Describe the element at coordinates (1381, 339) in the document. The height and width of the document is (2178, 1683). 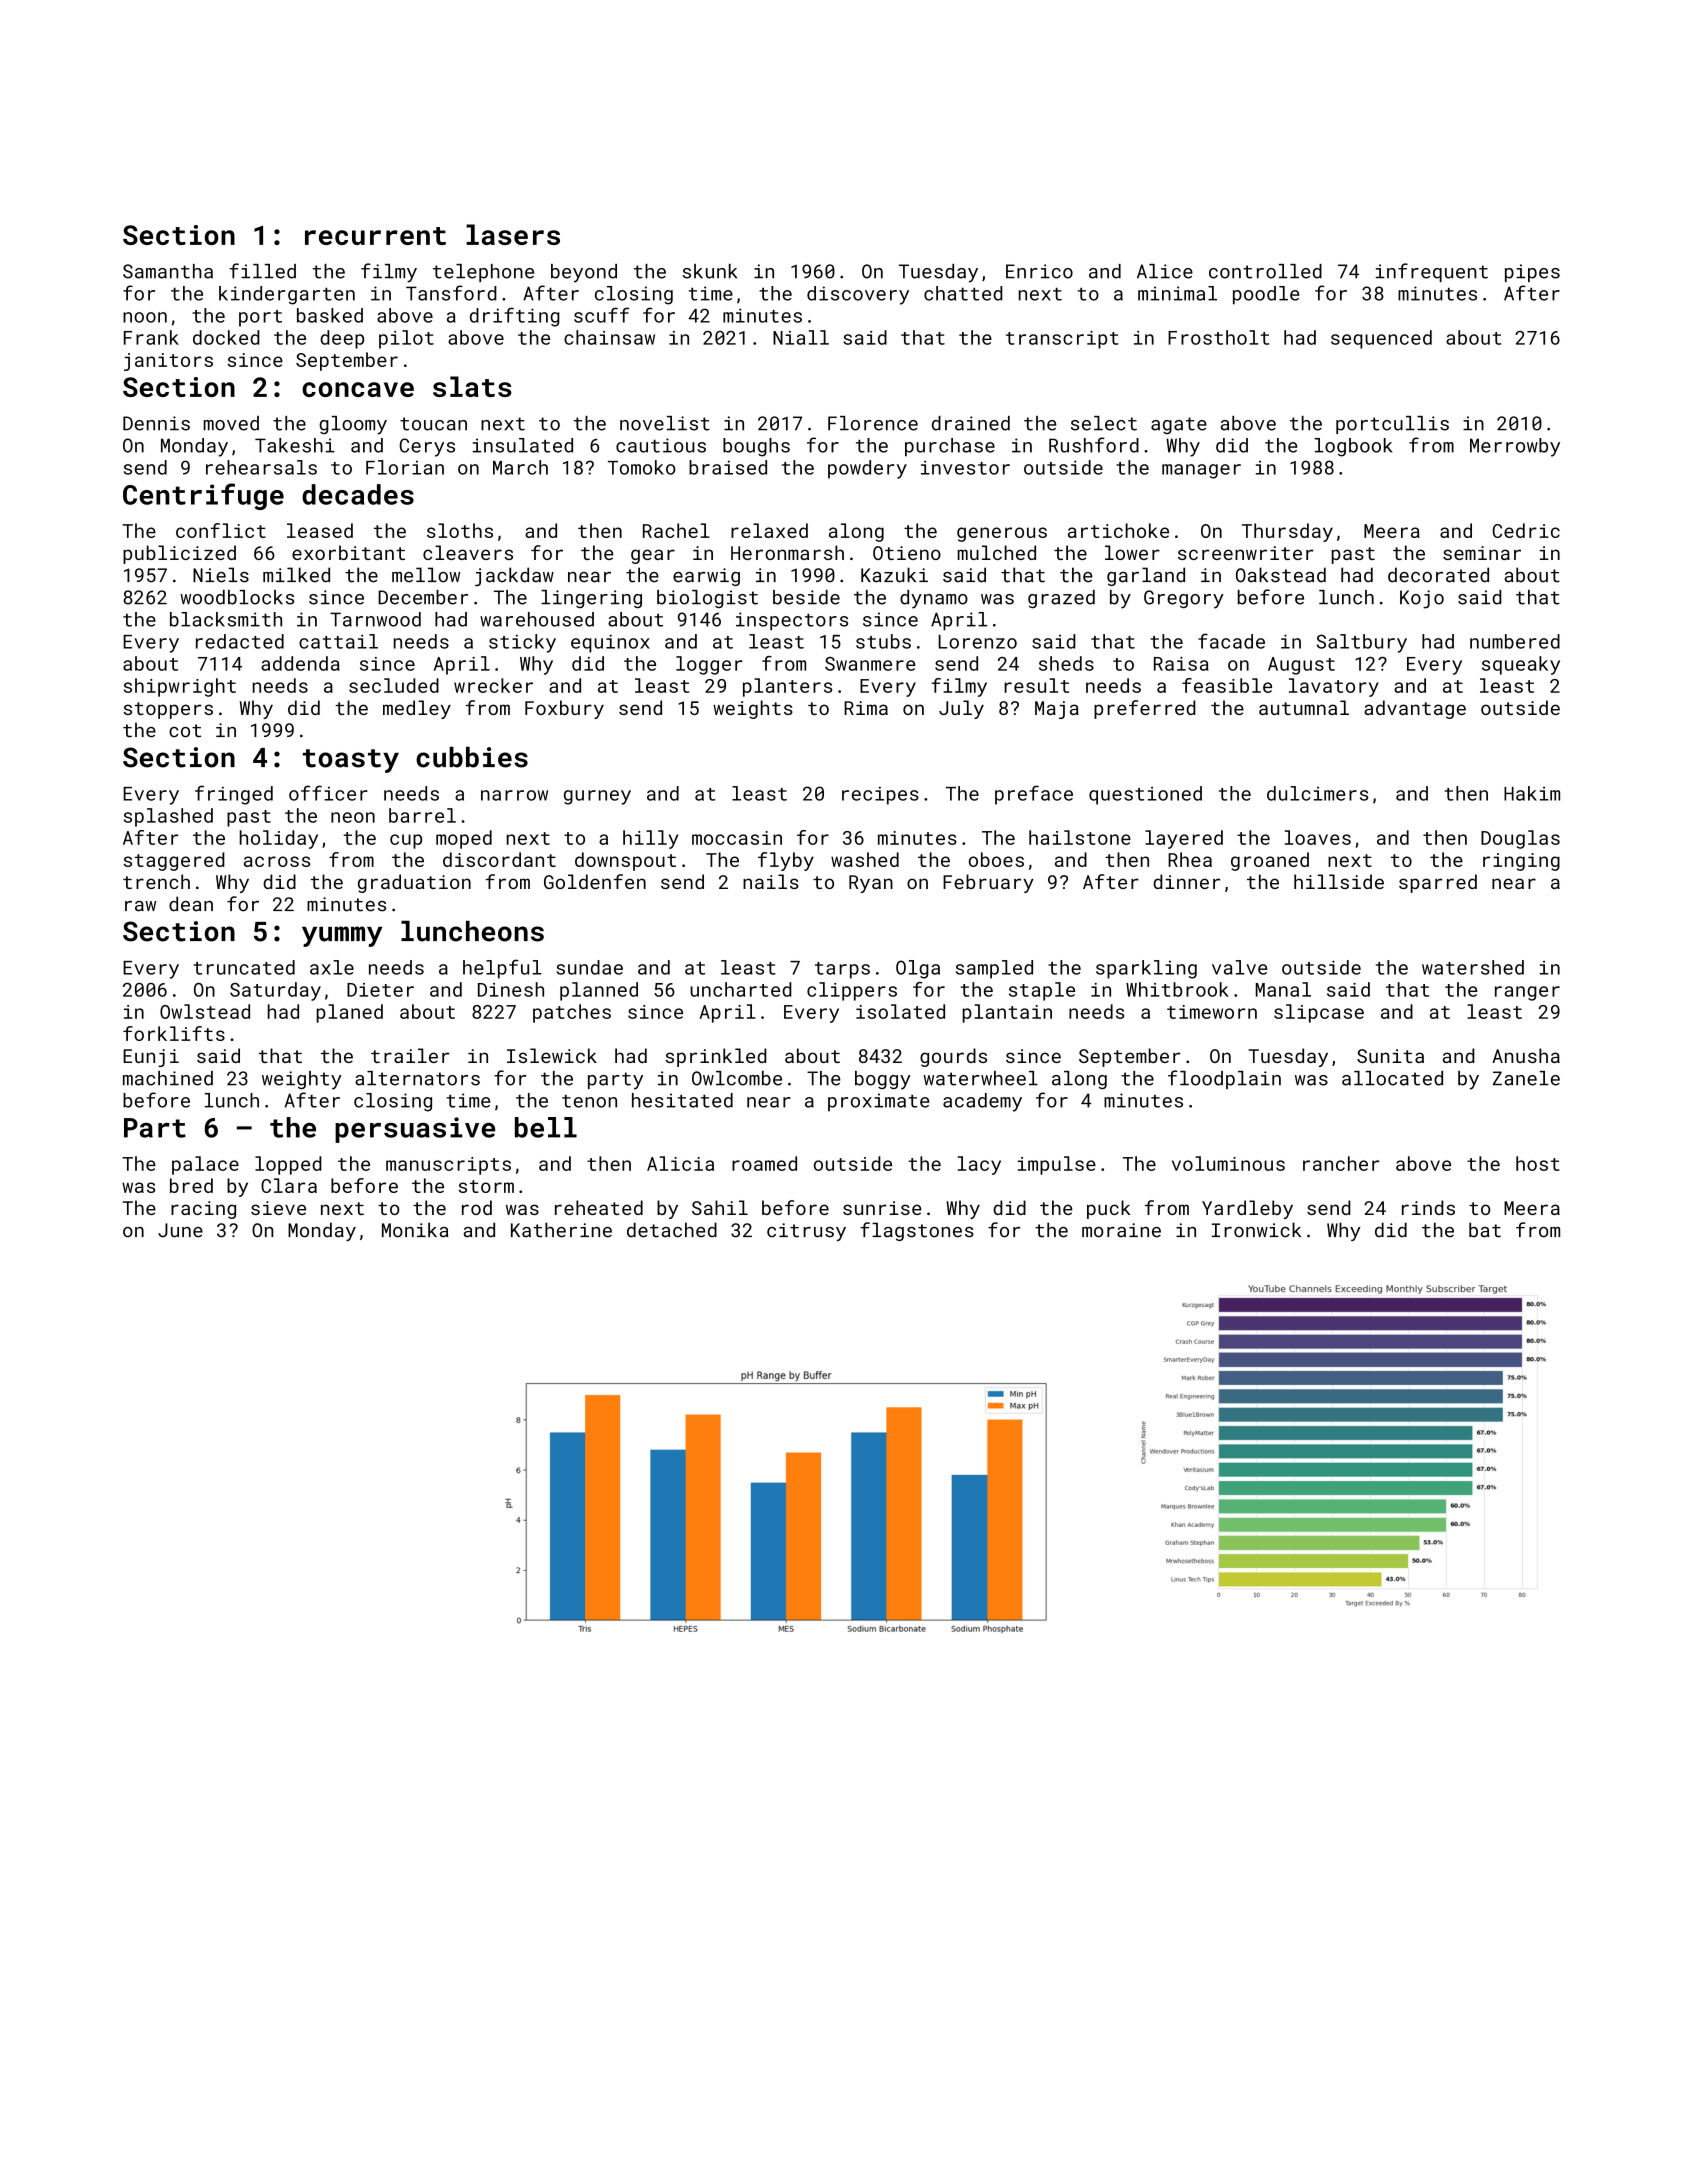
I see `sequenced` at that location.
